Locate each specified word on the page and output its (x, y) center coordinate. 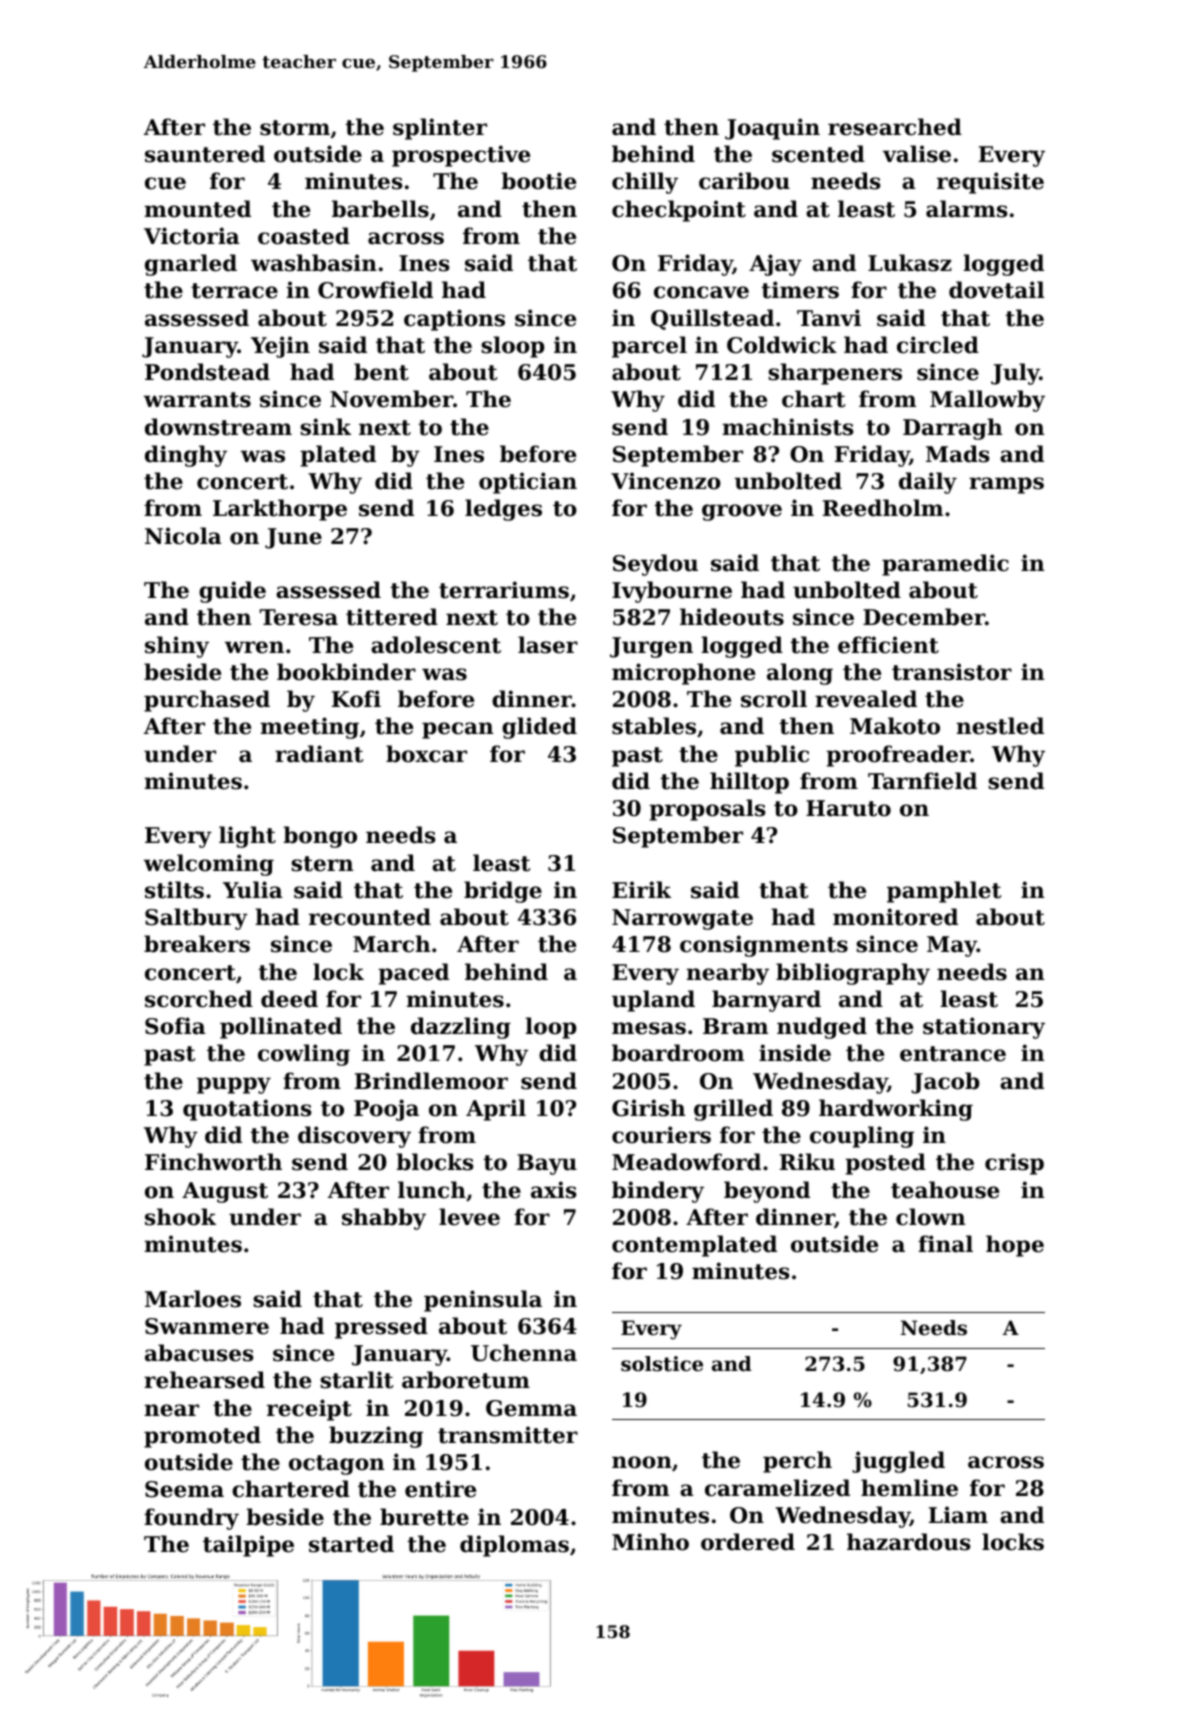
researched (895, 127)
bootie (538, 181)
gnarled (191, 265)
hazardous (909, 1542)
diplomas (514, 1546)
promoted (202, 1437)
